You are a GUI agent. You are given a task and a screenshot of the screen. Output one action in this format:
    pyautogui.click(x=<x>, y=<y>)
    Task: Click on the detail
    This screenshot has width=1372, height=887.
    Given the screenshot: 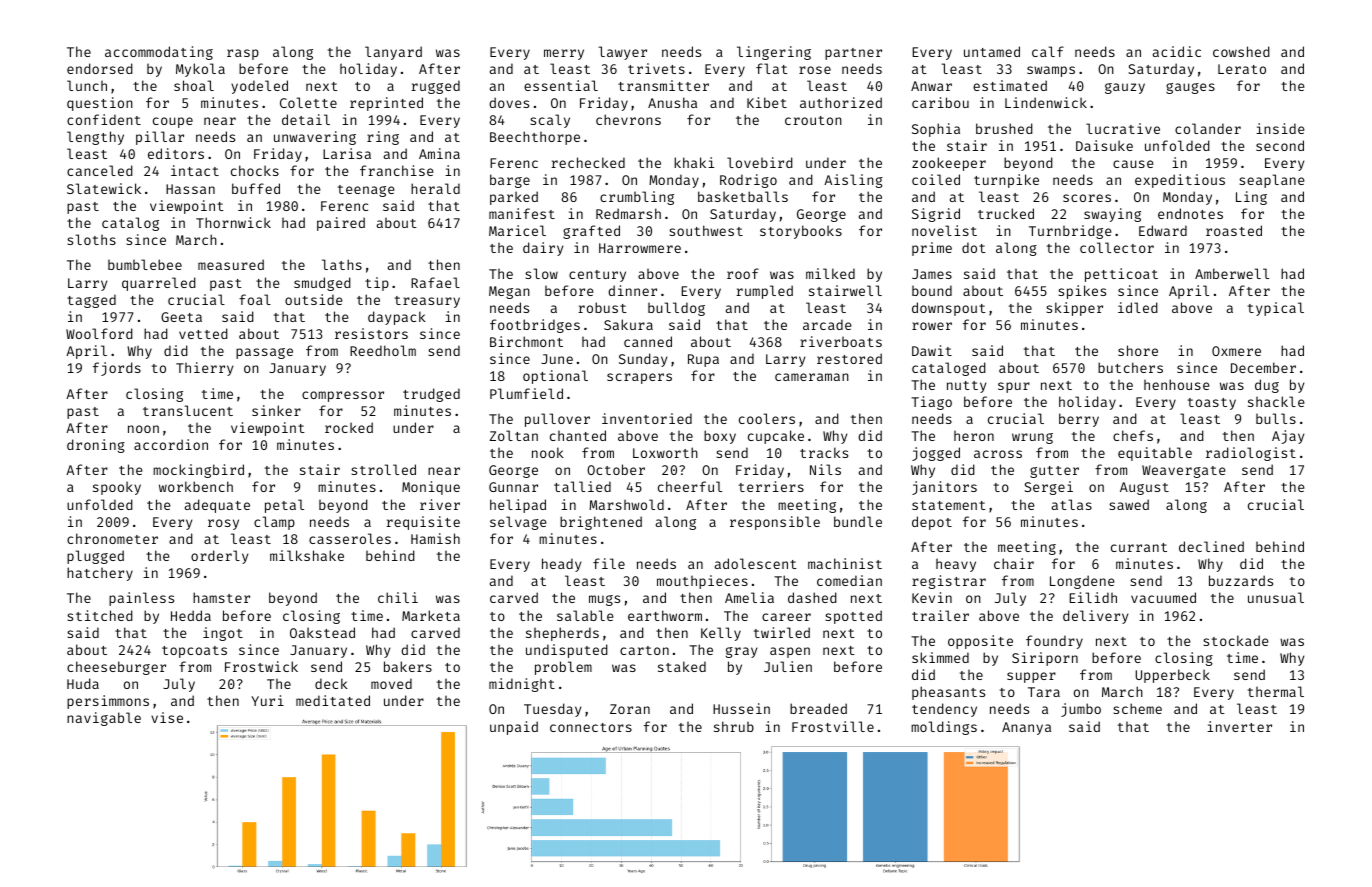 What is the action you would take?
    pyautogui.click(x=306, y=119)
